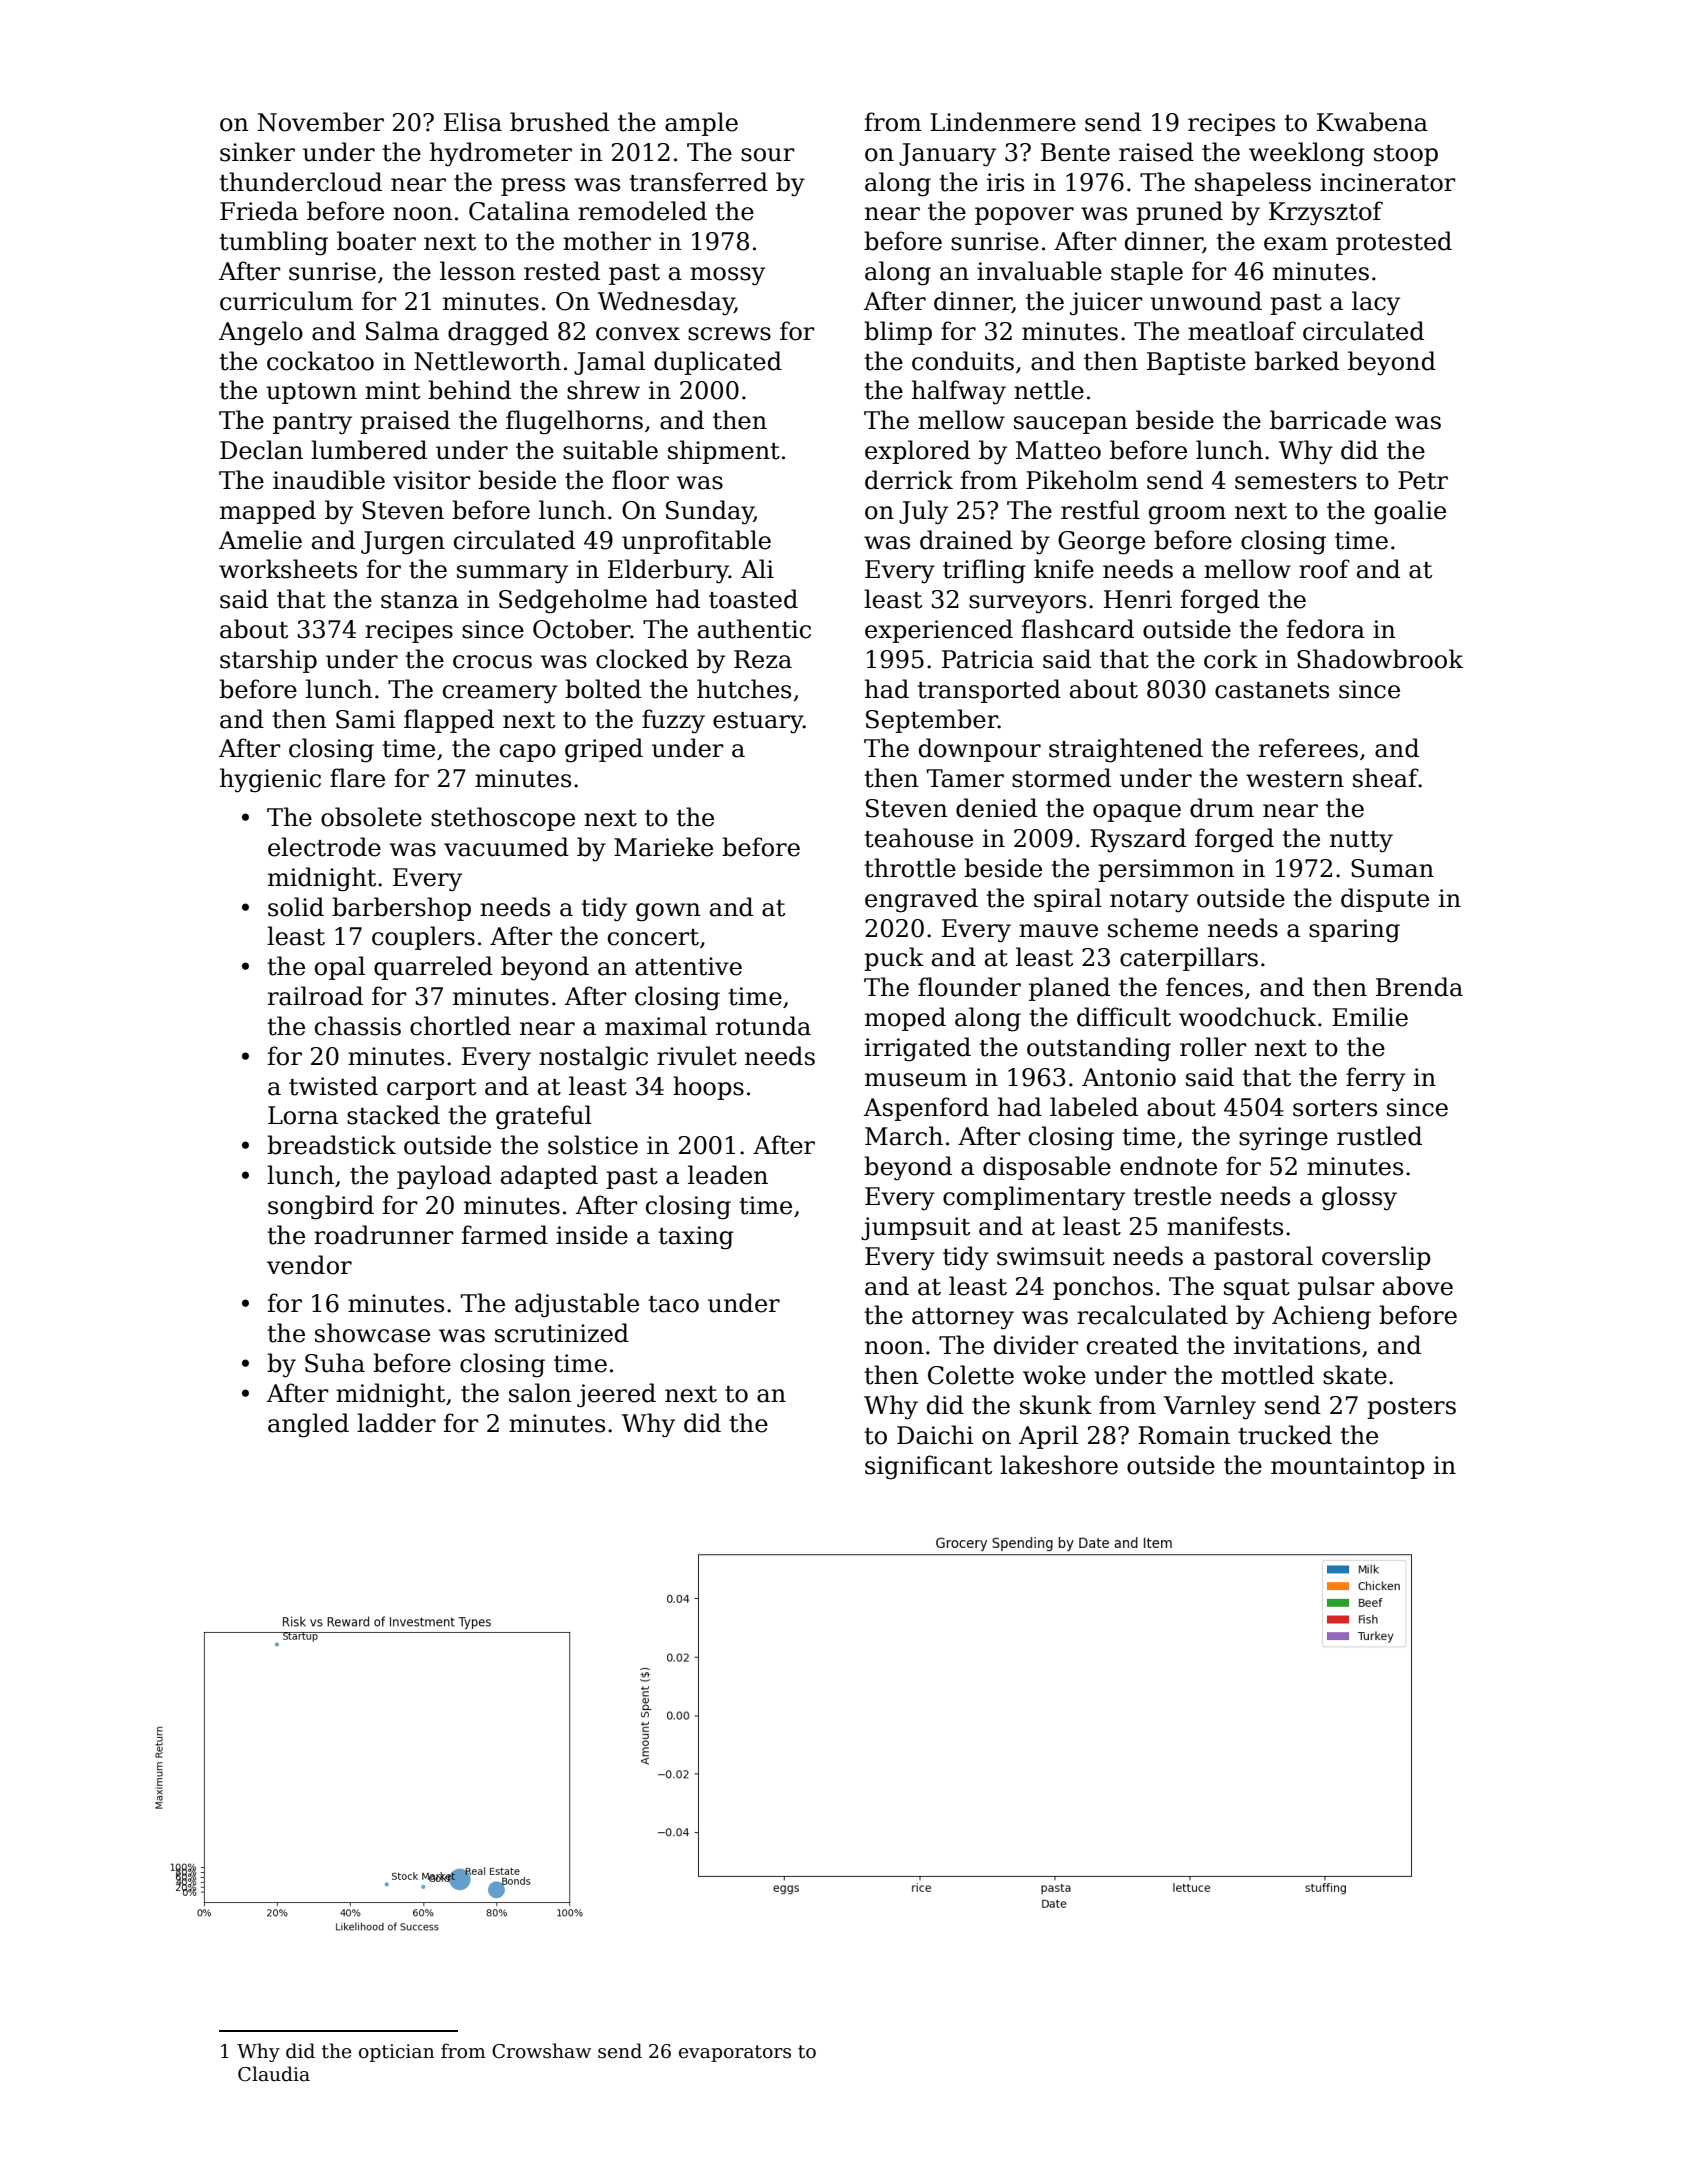 The width and height of the screenshot is (1683, 2178). Describe the element at coordinates (396, 1423) in the screenshot. I see `ladder` at that location.
